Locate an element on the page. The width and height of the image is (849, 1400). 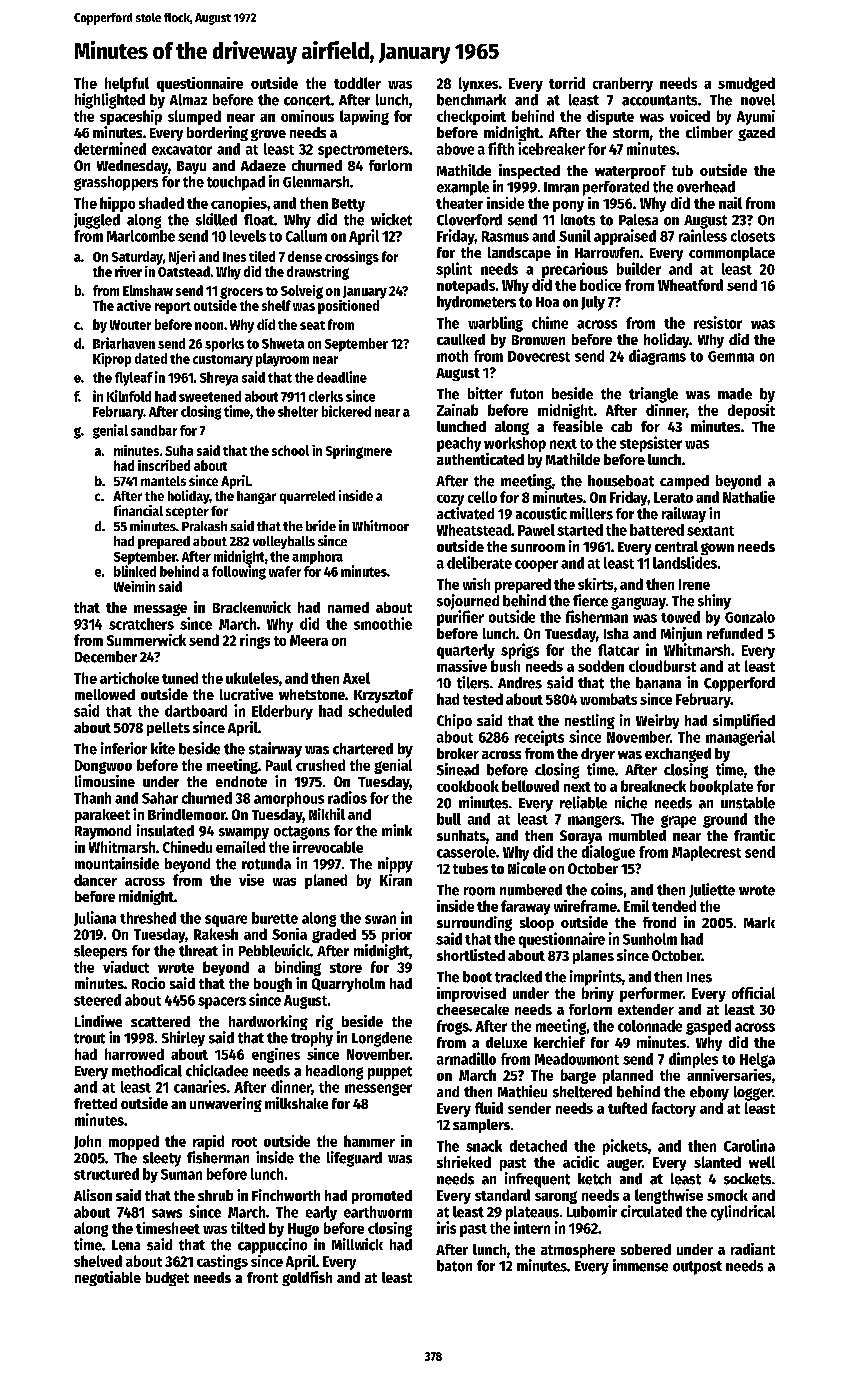
shelved is located at coordinates (98, 1261).
